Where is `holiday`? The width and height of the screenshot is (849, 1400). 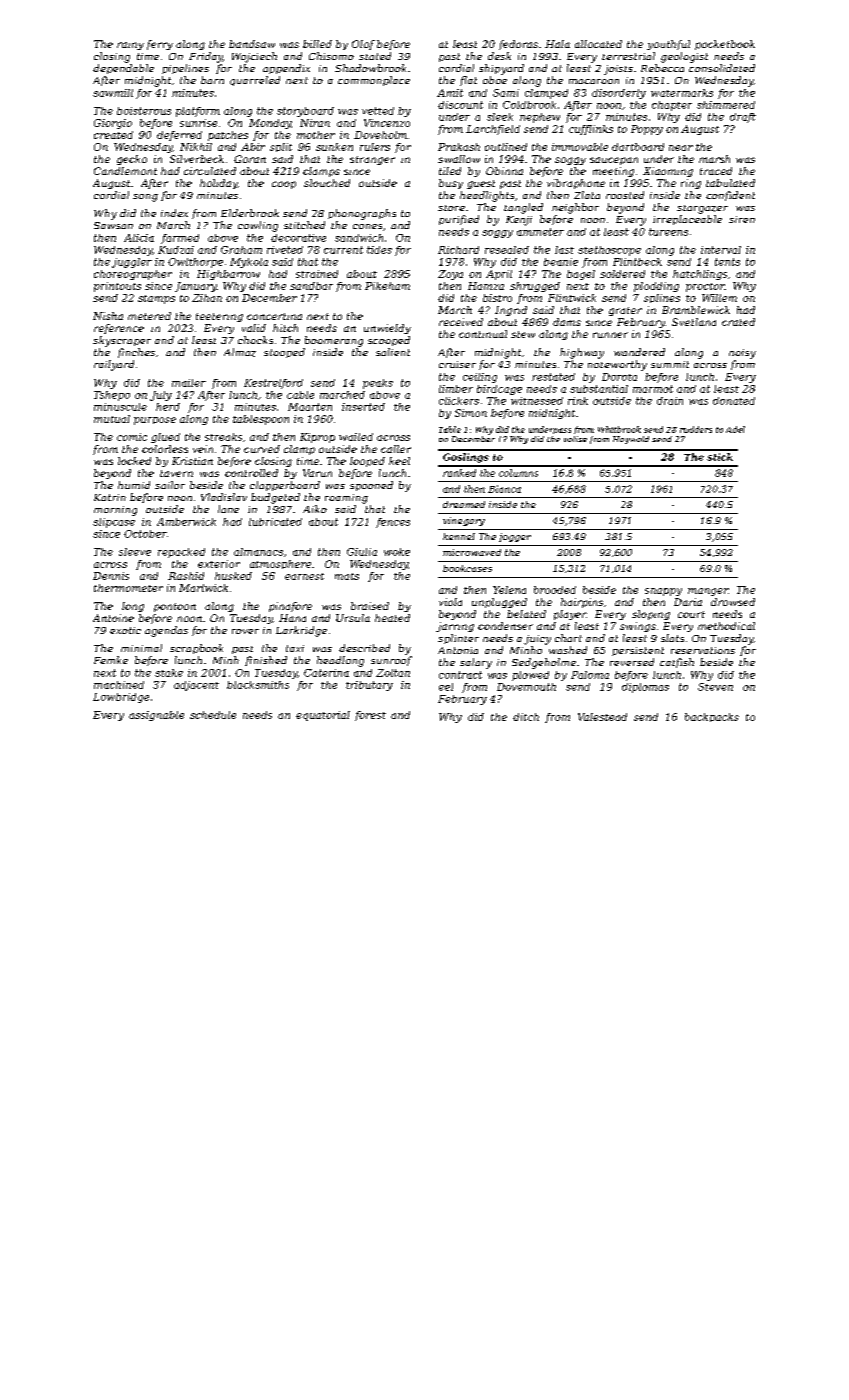
holiday is located at coordinates (218, 184).
